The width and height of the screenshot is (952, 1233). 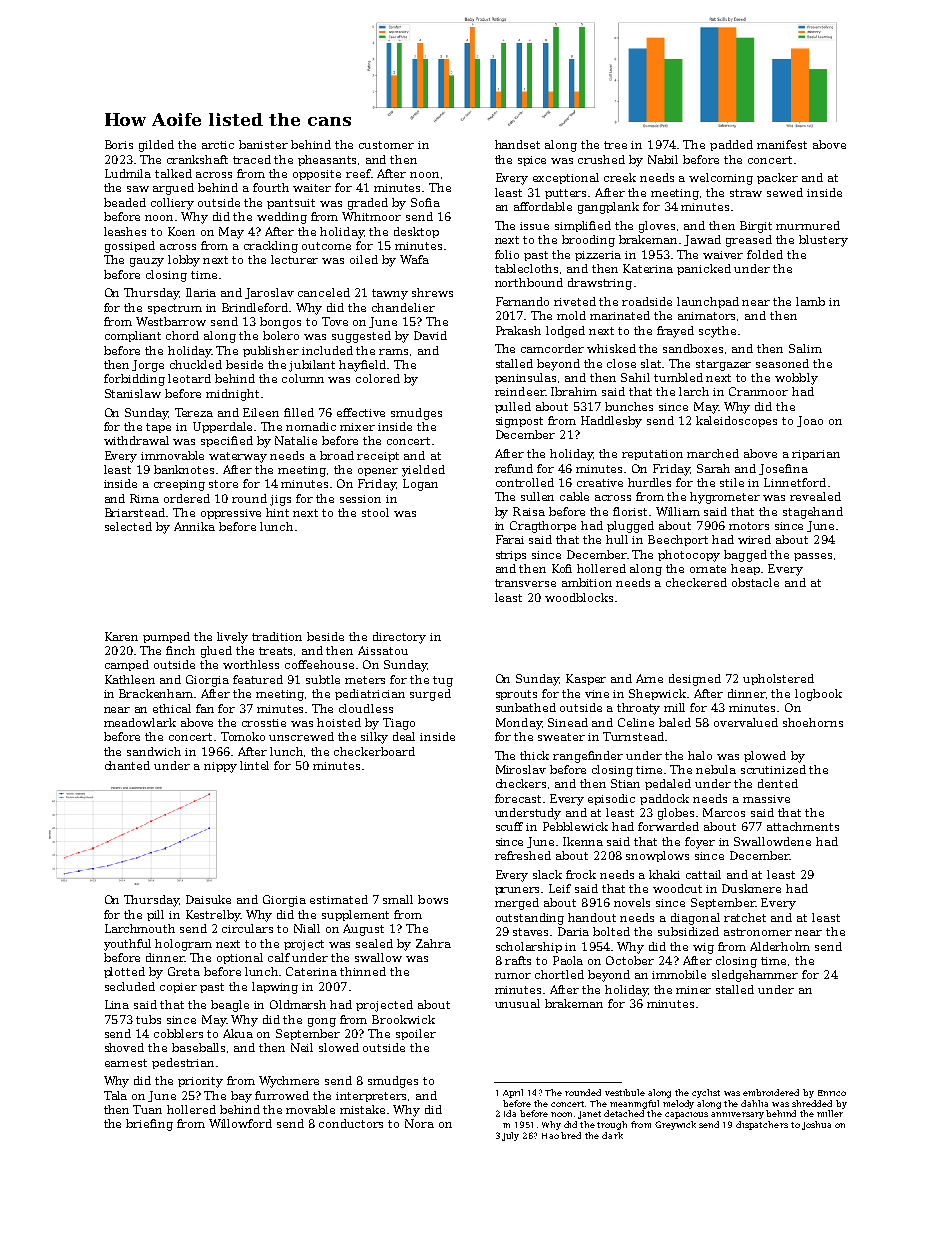 I want to click on sandwich, so click(x=154, y=751).
